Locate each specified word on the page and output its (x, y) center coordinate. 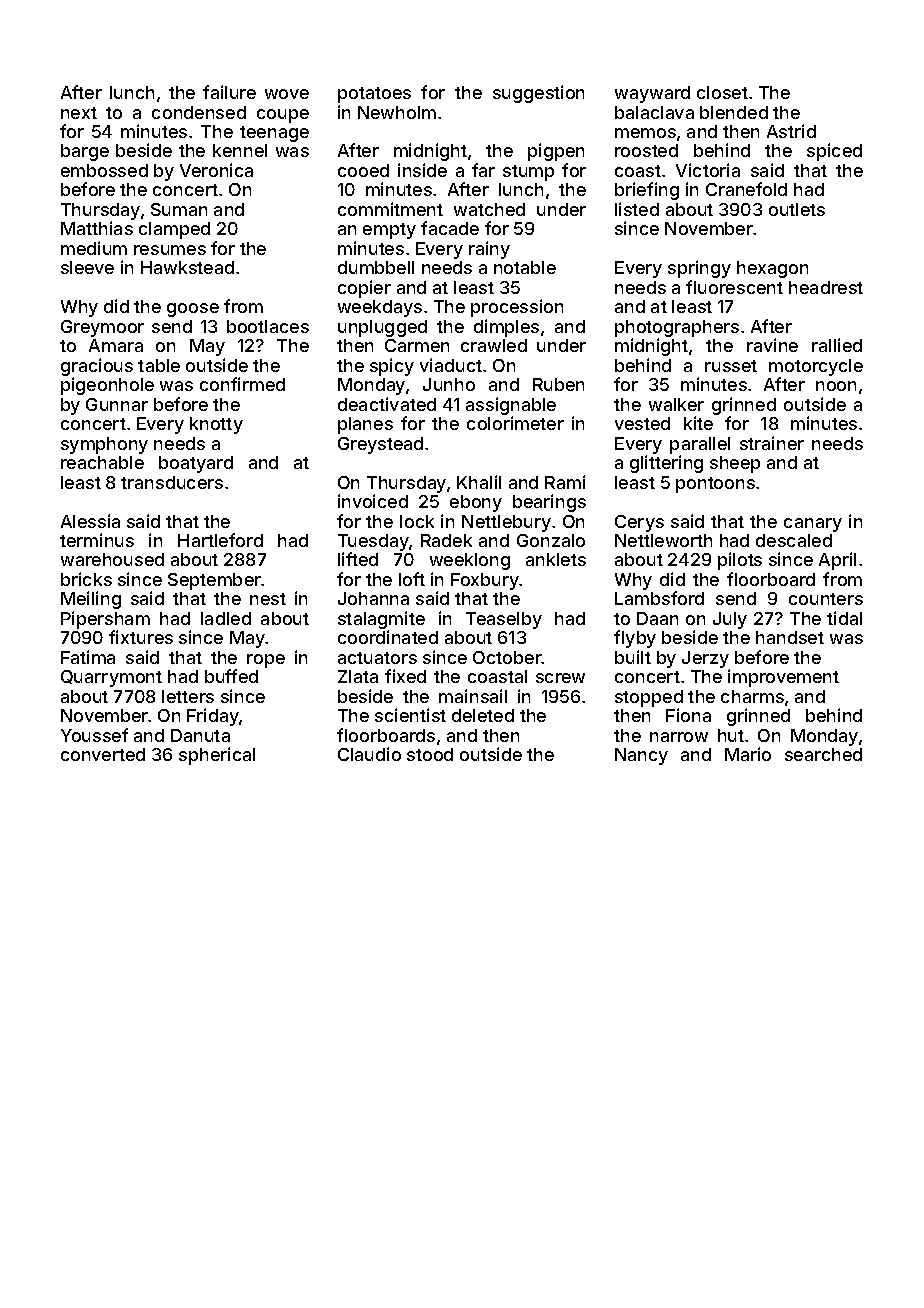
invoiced (373, 501)
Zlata (358, 676)
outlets (797, 209)
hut (731, 735)
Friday (213, 717)
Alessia (90, 521)
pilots (740, 561)
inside (422, 170)
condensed (199, 112)
